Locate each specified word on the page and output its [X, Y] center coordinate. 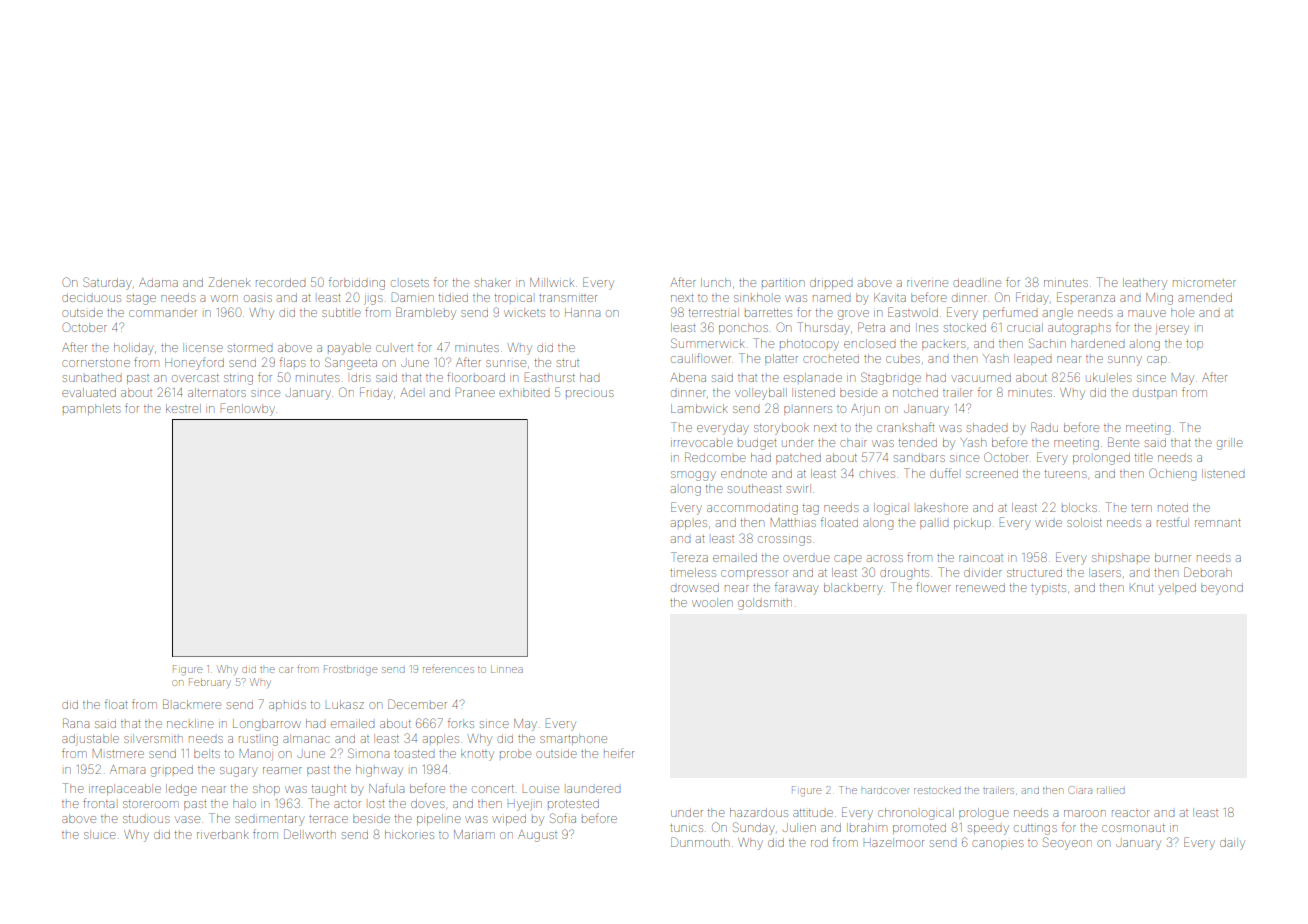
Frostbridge [350, 670]
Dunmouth [700, 842]
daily [1232, 844]
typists [1048, 590]
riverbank [223, 834]
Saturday [107, 283]
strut [568, 363]
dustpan [1155, 394]
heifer [619, 753]
